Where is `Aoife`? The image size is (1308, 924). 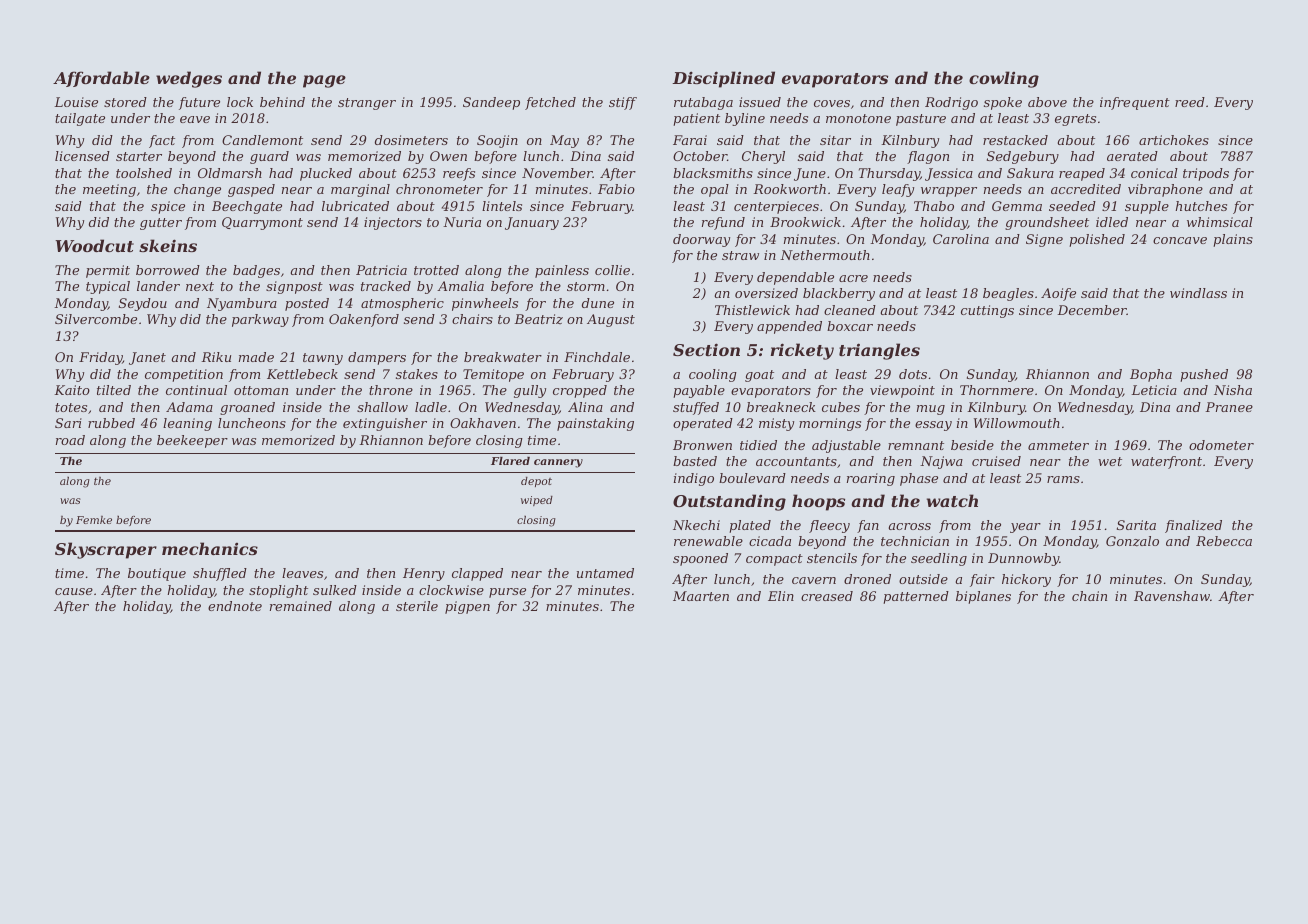
Aoife is located at coordinates (1058, 294).
